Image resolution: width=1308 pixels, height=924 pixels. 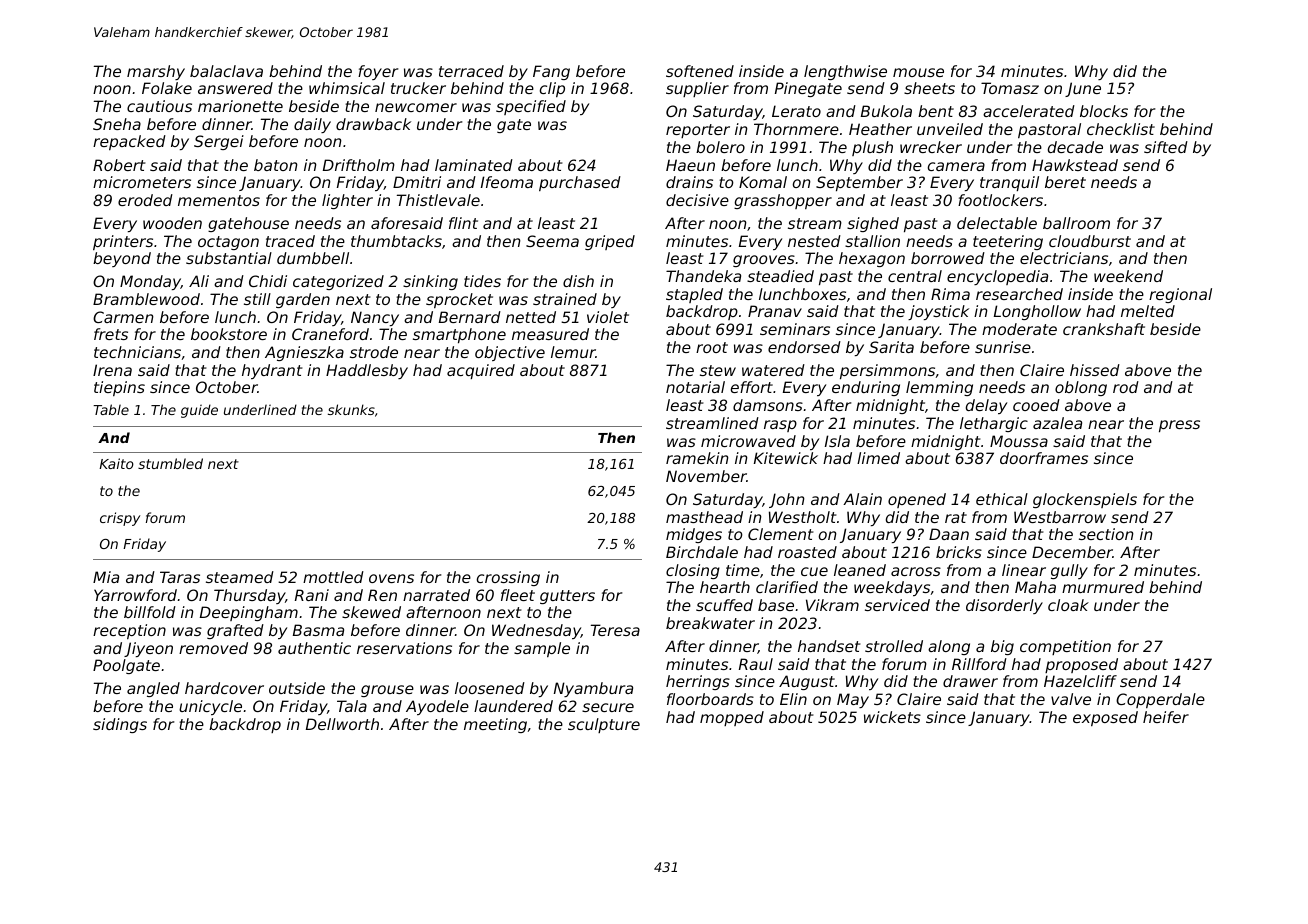 What do you see at coordinates (845, 72) in the screenshot?
I see `lengthwise` at bounding box center [845, 72].
